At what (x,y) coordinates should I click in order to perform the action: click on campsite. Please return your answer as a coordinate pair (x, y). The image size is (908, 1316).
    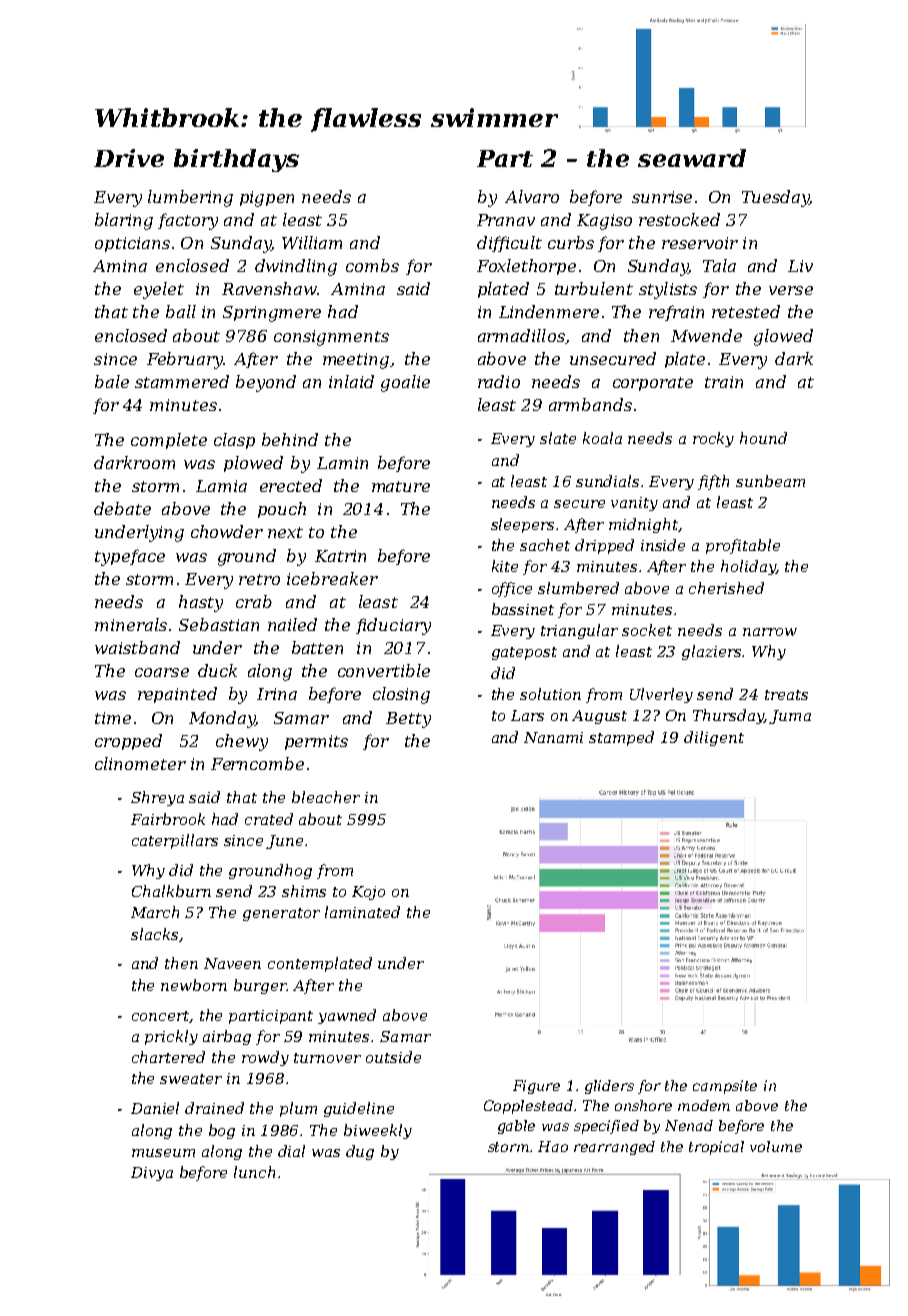
    Looking at the image, I should click on (725, 1087).
